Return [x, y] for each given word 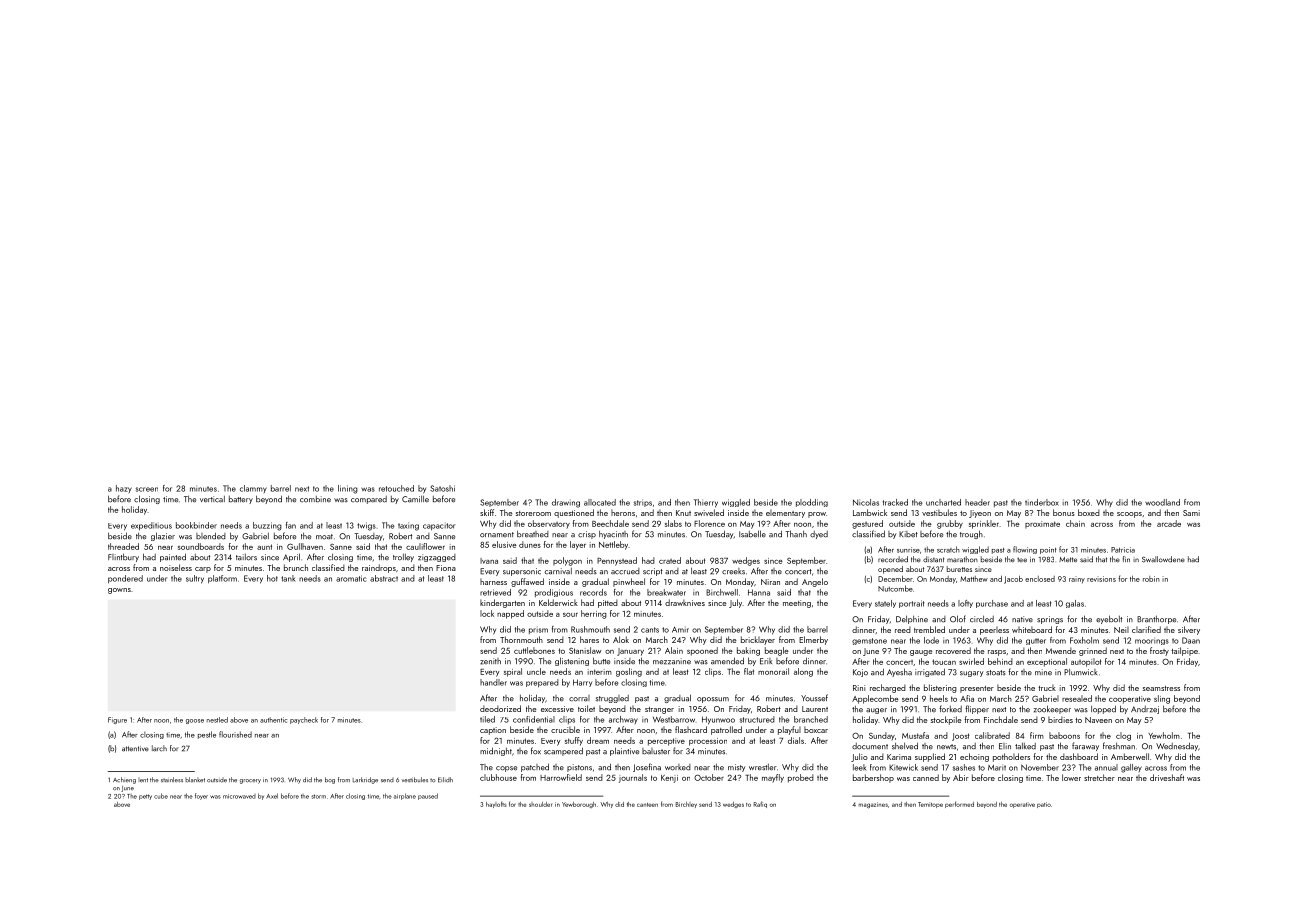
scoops [1129, 515]
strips [643, 503]
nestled [217, 720]
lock [487, 613]
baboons [1064, 735]
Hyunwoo [718, 720]
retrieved [495, 592]
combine [315, 499]
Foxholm [1084, 640]
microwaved [239, 796]
